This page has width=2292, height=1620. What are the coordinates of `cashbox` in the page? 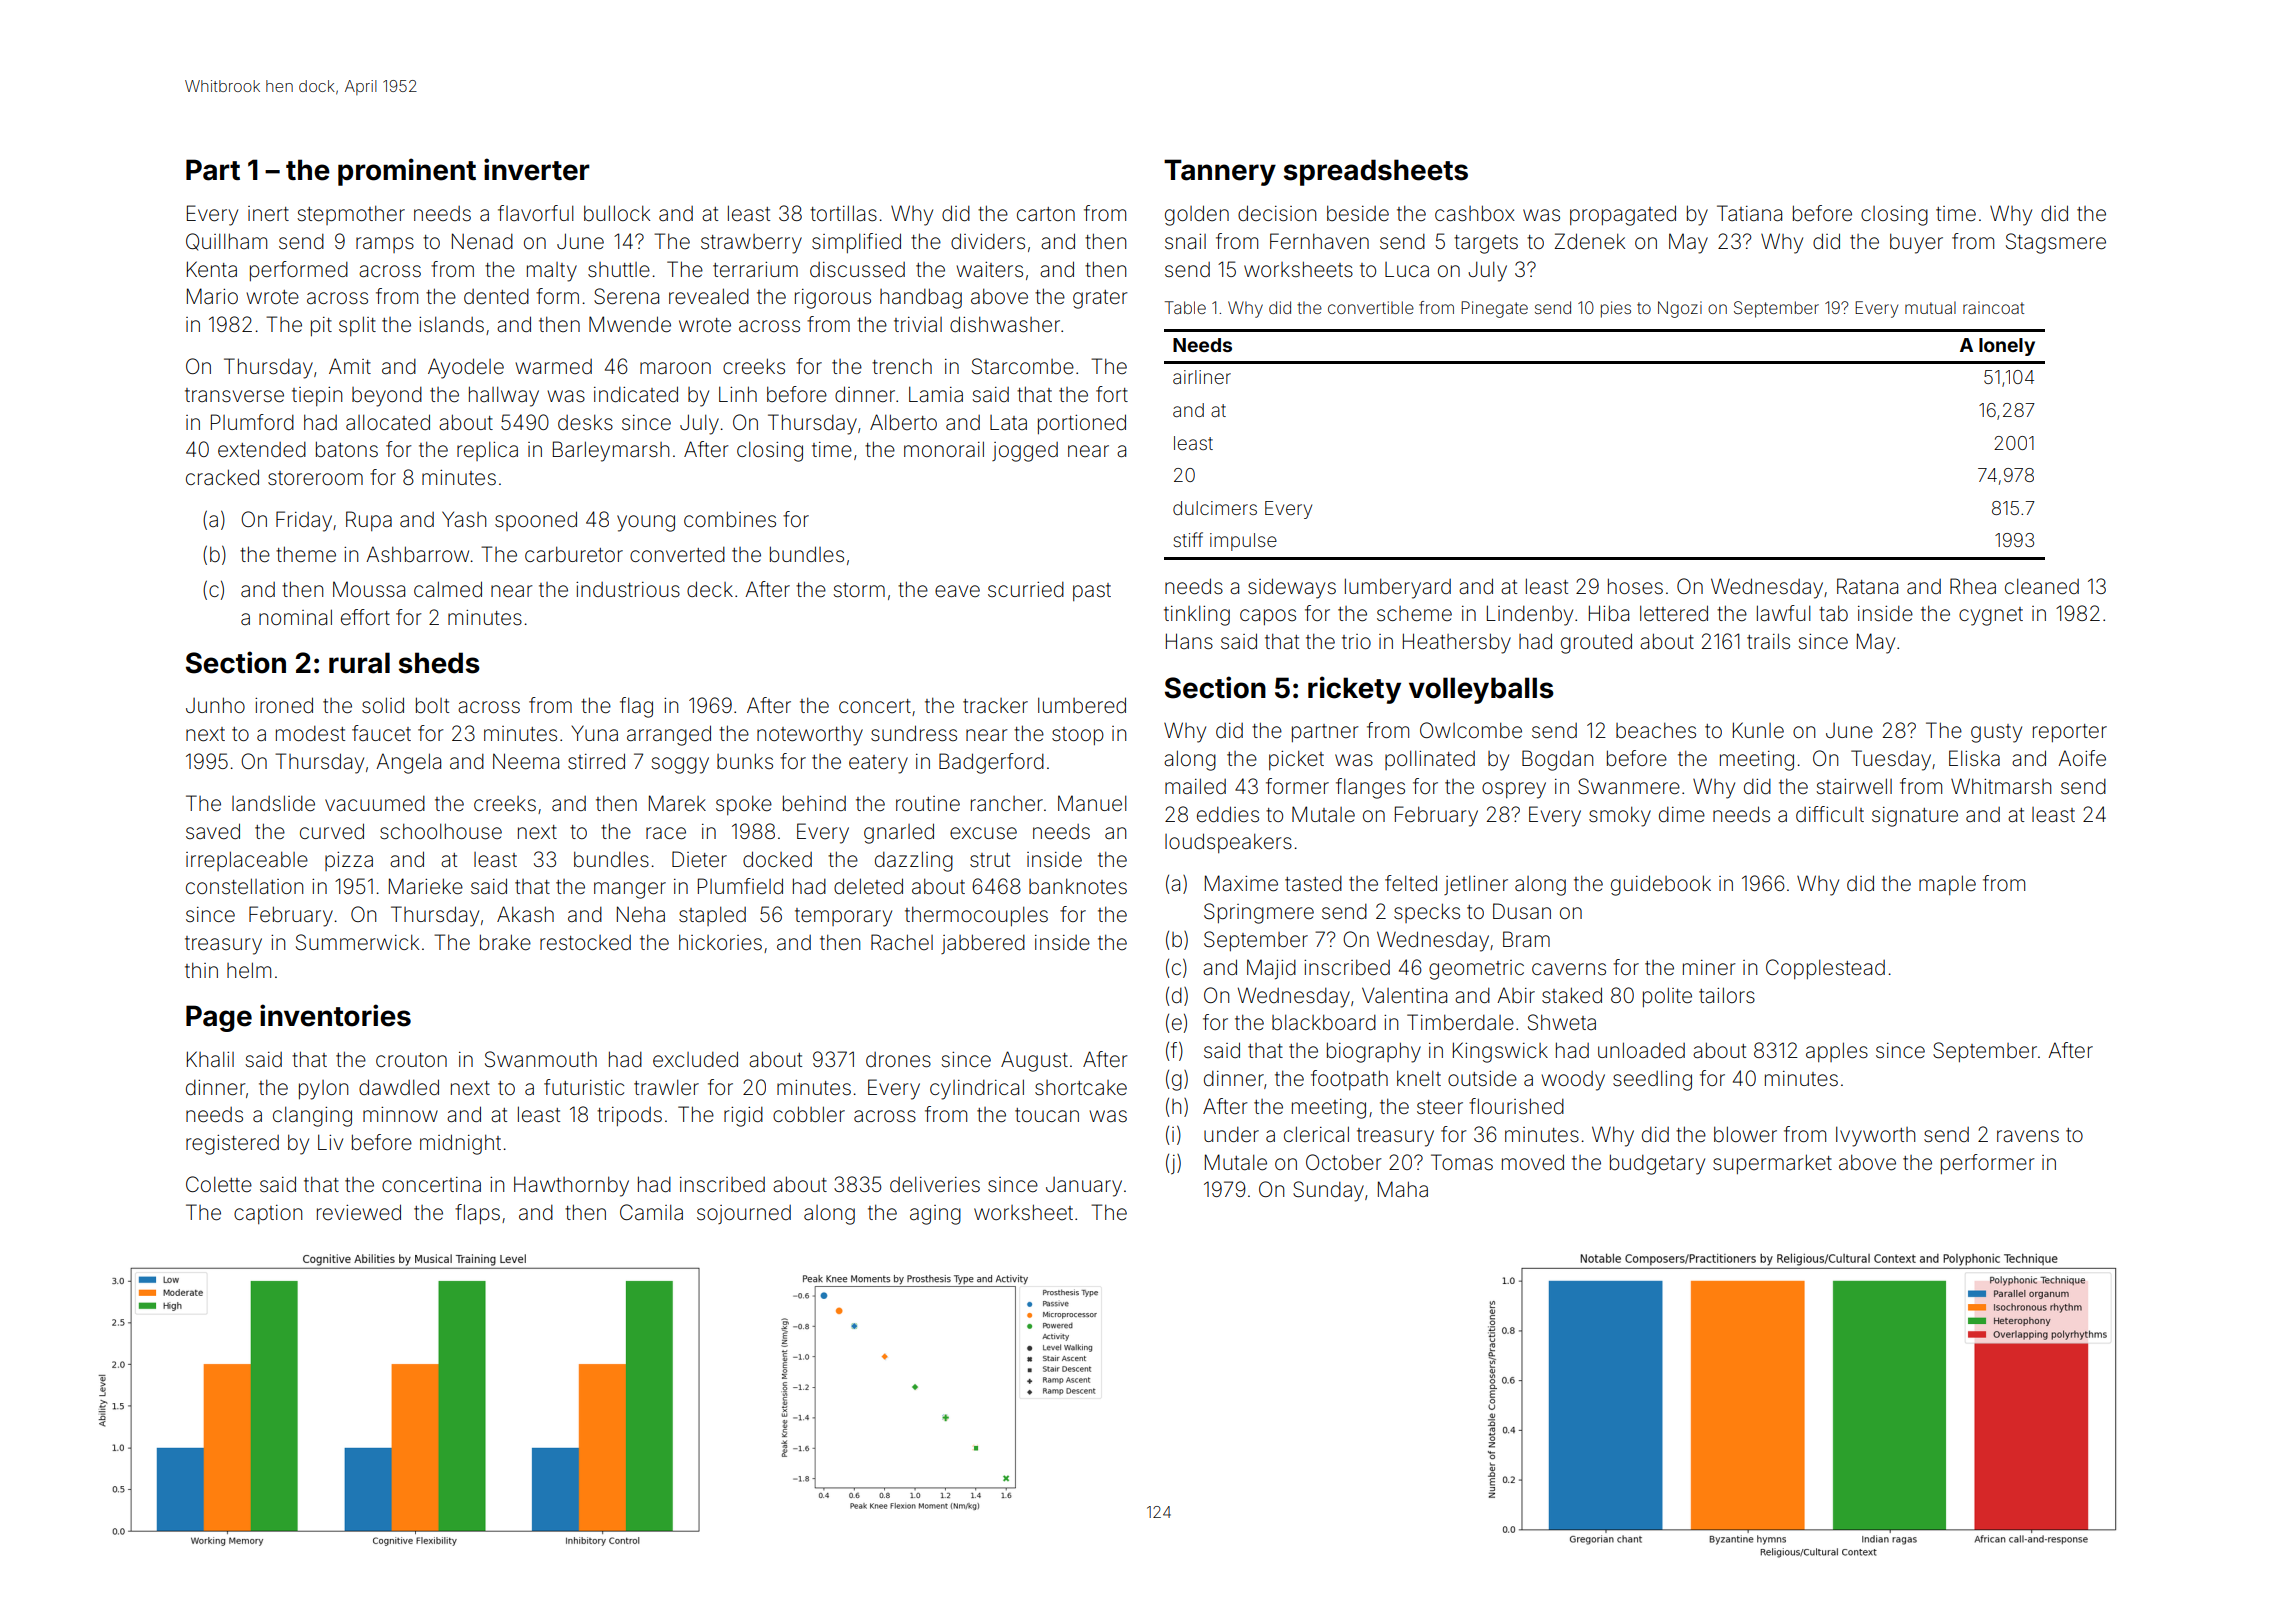 It's located at (1475, 213).
